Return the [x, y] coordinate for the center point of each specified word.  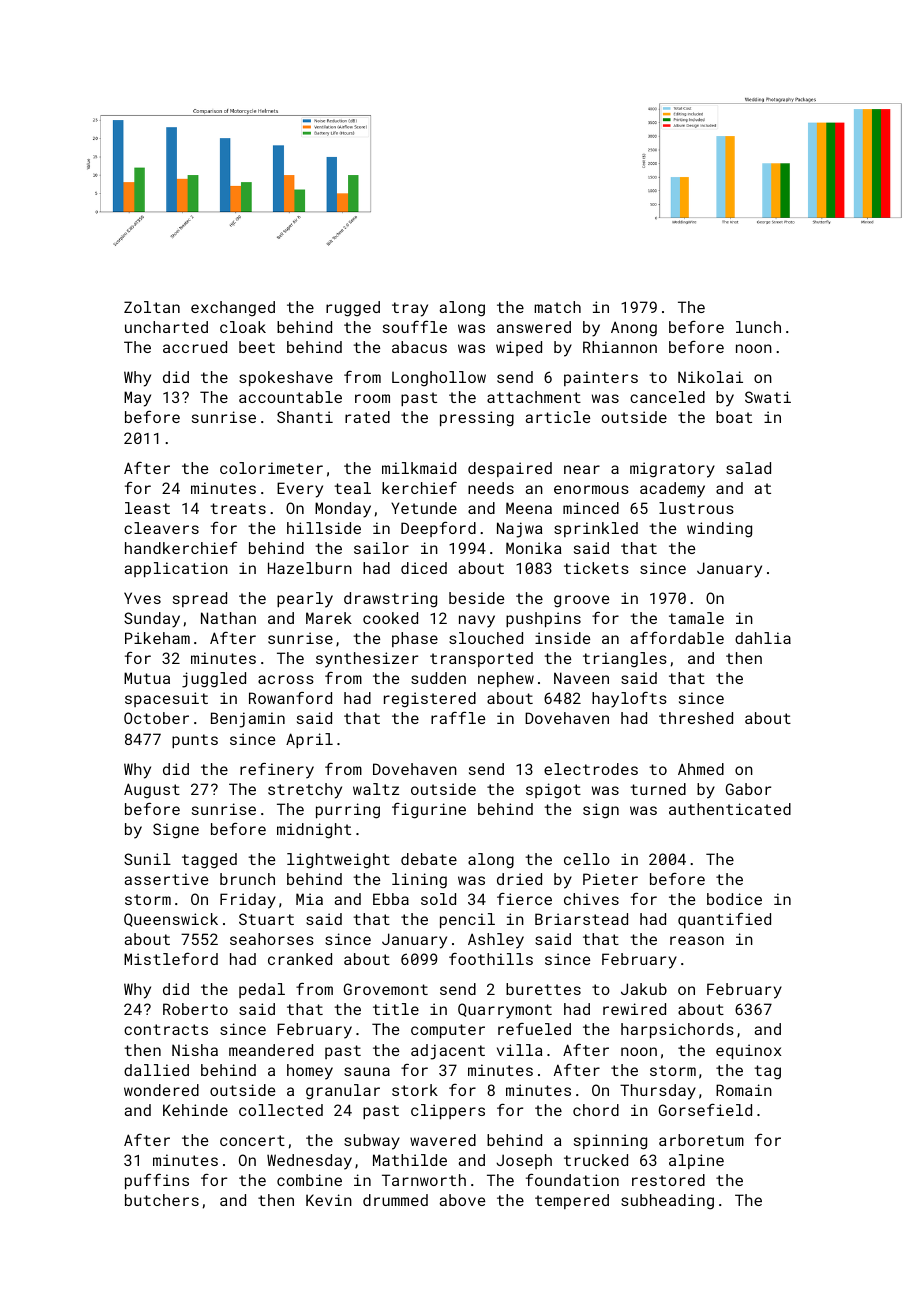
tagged [209, 861]
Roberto [195, 1009]
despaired [510, 469]
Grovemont [386, 989]
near [582, 469]
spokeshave [286, 378]
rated [367, 417]
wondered [161, 1090]
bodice [734, 899]
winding [719, 530]
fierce [524, 899]
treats [238, 508]
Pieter [610, 879]
